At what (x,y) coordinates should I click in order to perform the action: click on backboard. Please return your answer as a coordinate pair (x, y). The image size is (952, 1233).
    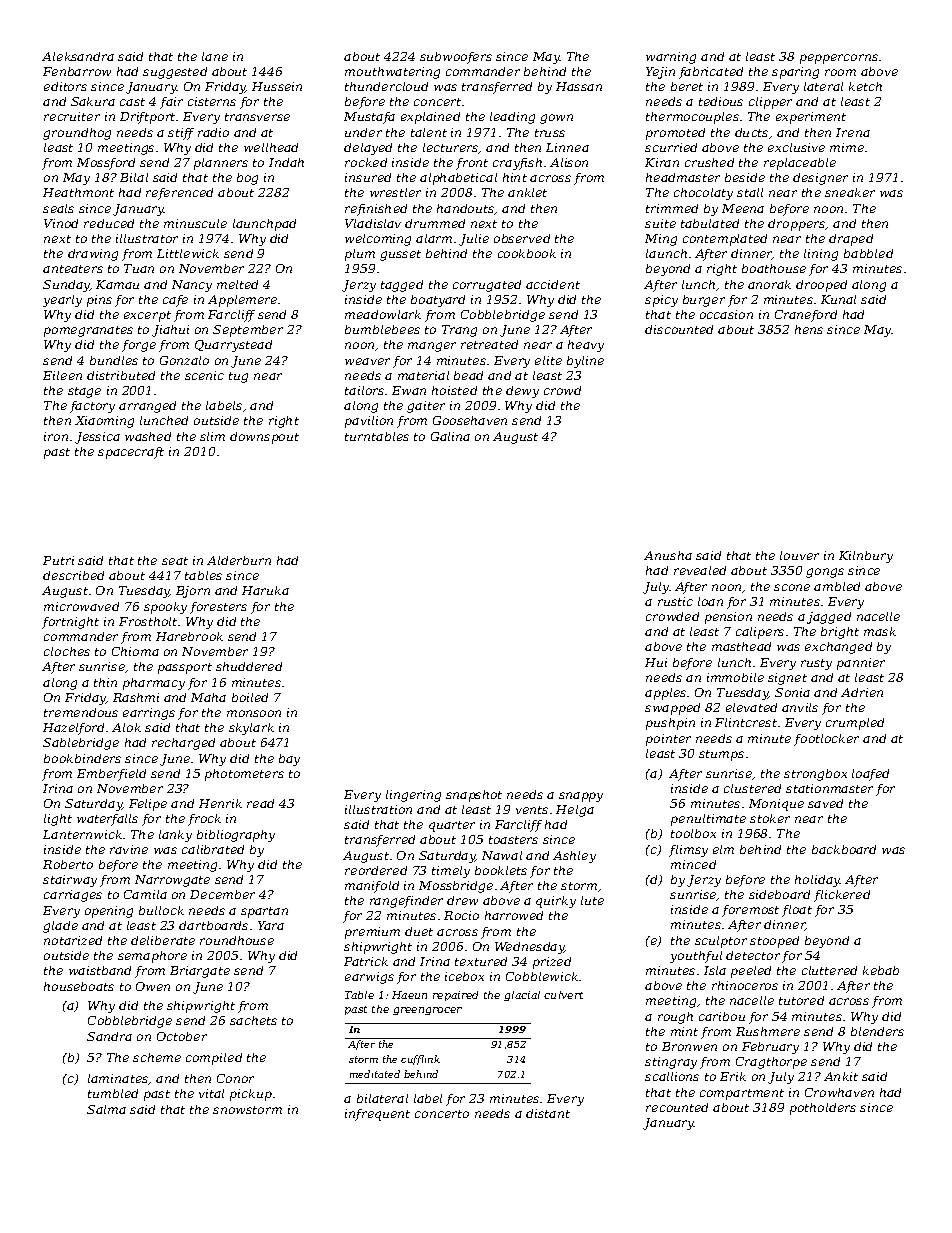
    Looking at the image, I should click on (844, 849).
